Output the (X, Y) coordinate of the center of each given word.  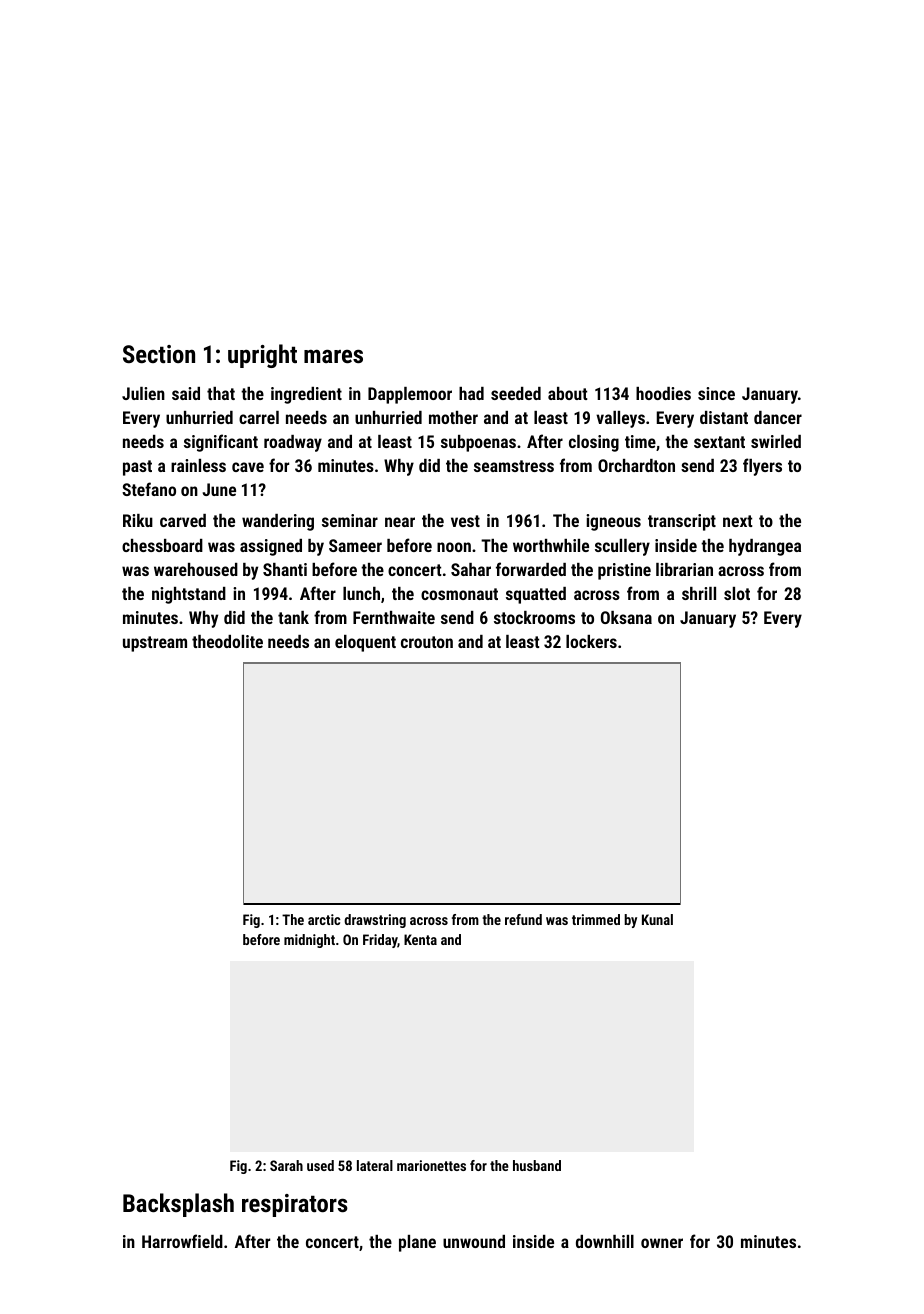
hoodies (663, 393)
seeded (516, 393)
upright (262, 356)
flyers (762, 467)
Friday (380, 941)
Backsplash (178, 1205)
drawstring (375, 921)
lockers (591, 641)
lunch (361, 593)
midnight (309, 941)
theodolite (227, 641)
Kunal (657, 919)
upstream (155, 644)
